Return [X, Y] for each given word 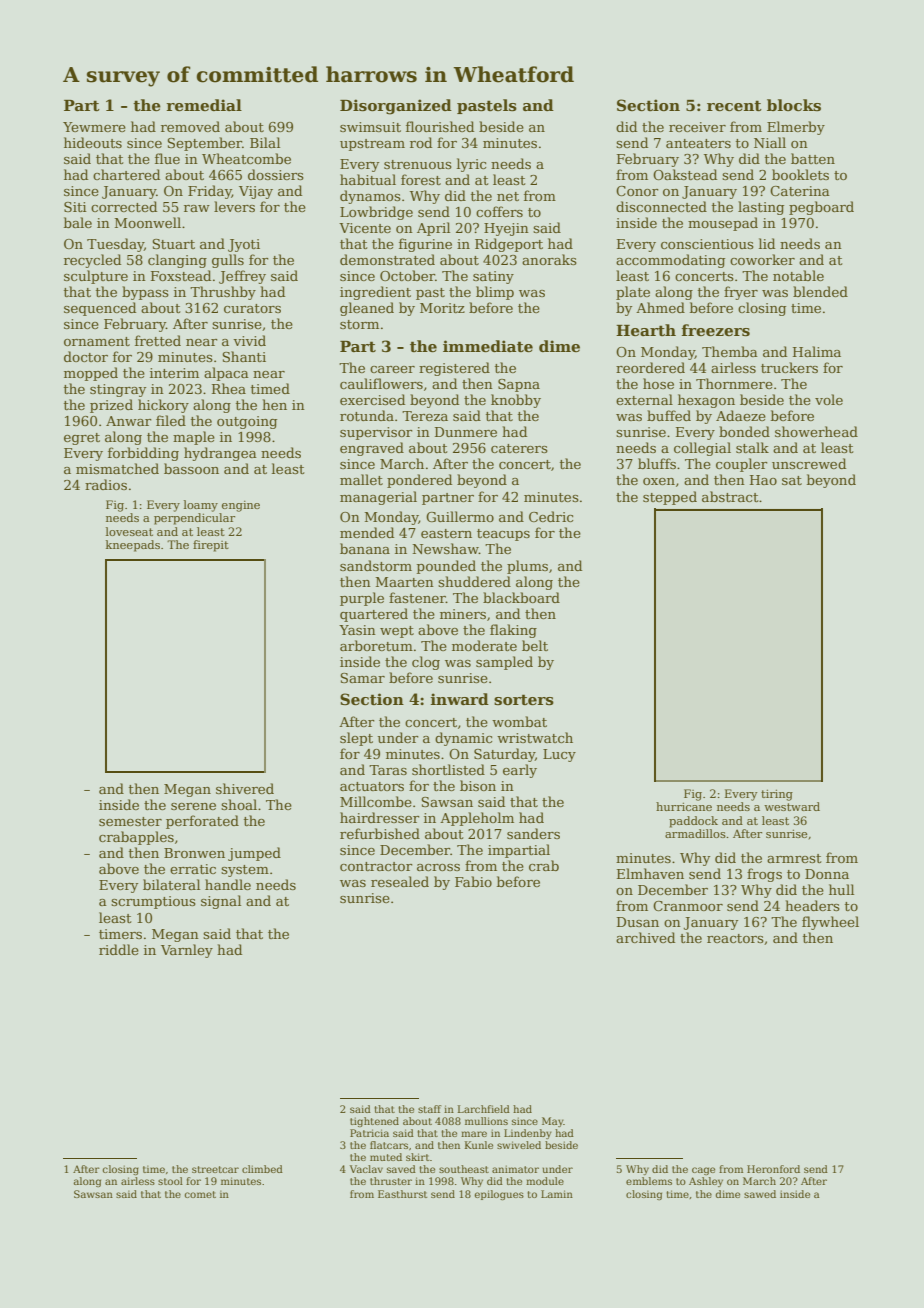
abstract [730, 496]
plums [527, 567]
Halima [817, 351]
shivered [245, 788]
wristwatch [535, 737]
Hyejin [506, 229]
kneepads [133, 546]
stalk [752, 447]
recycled [92, 261]
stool [170, 1181]
